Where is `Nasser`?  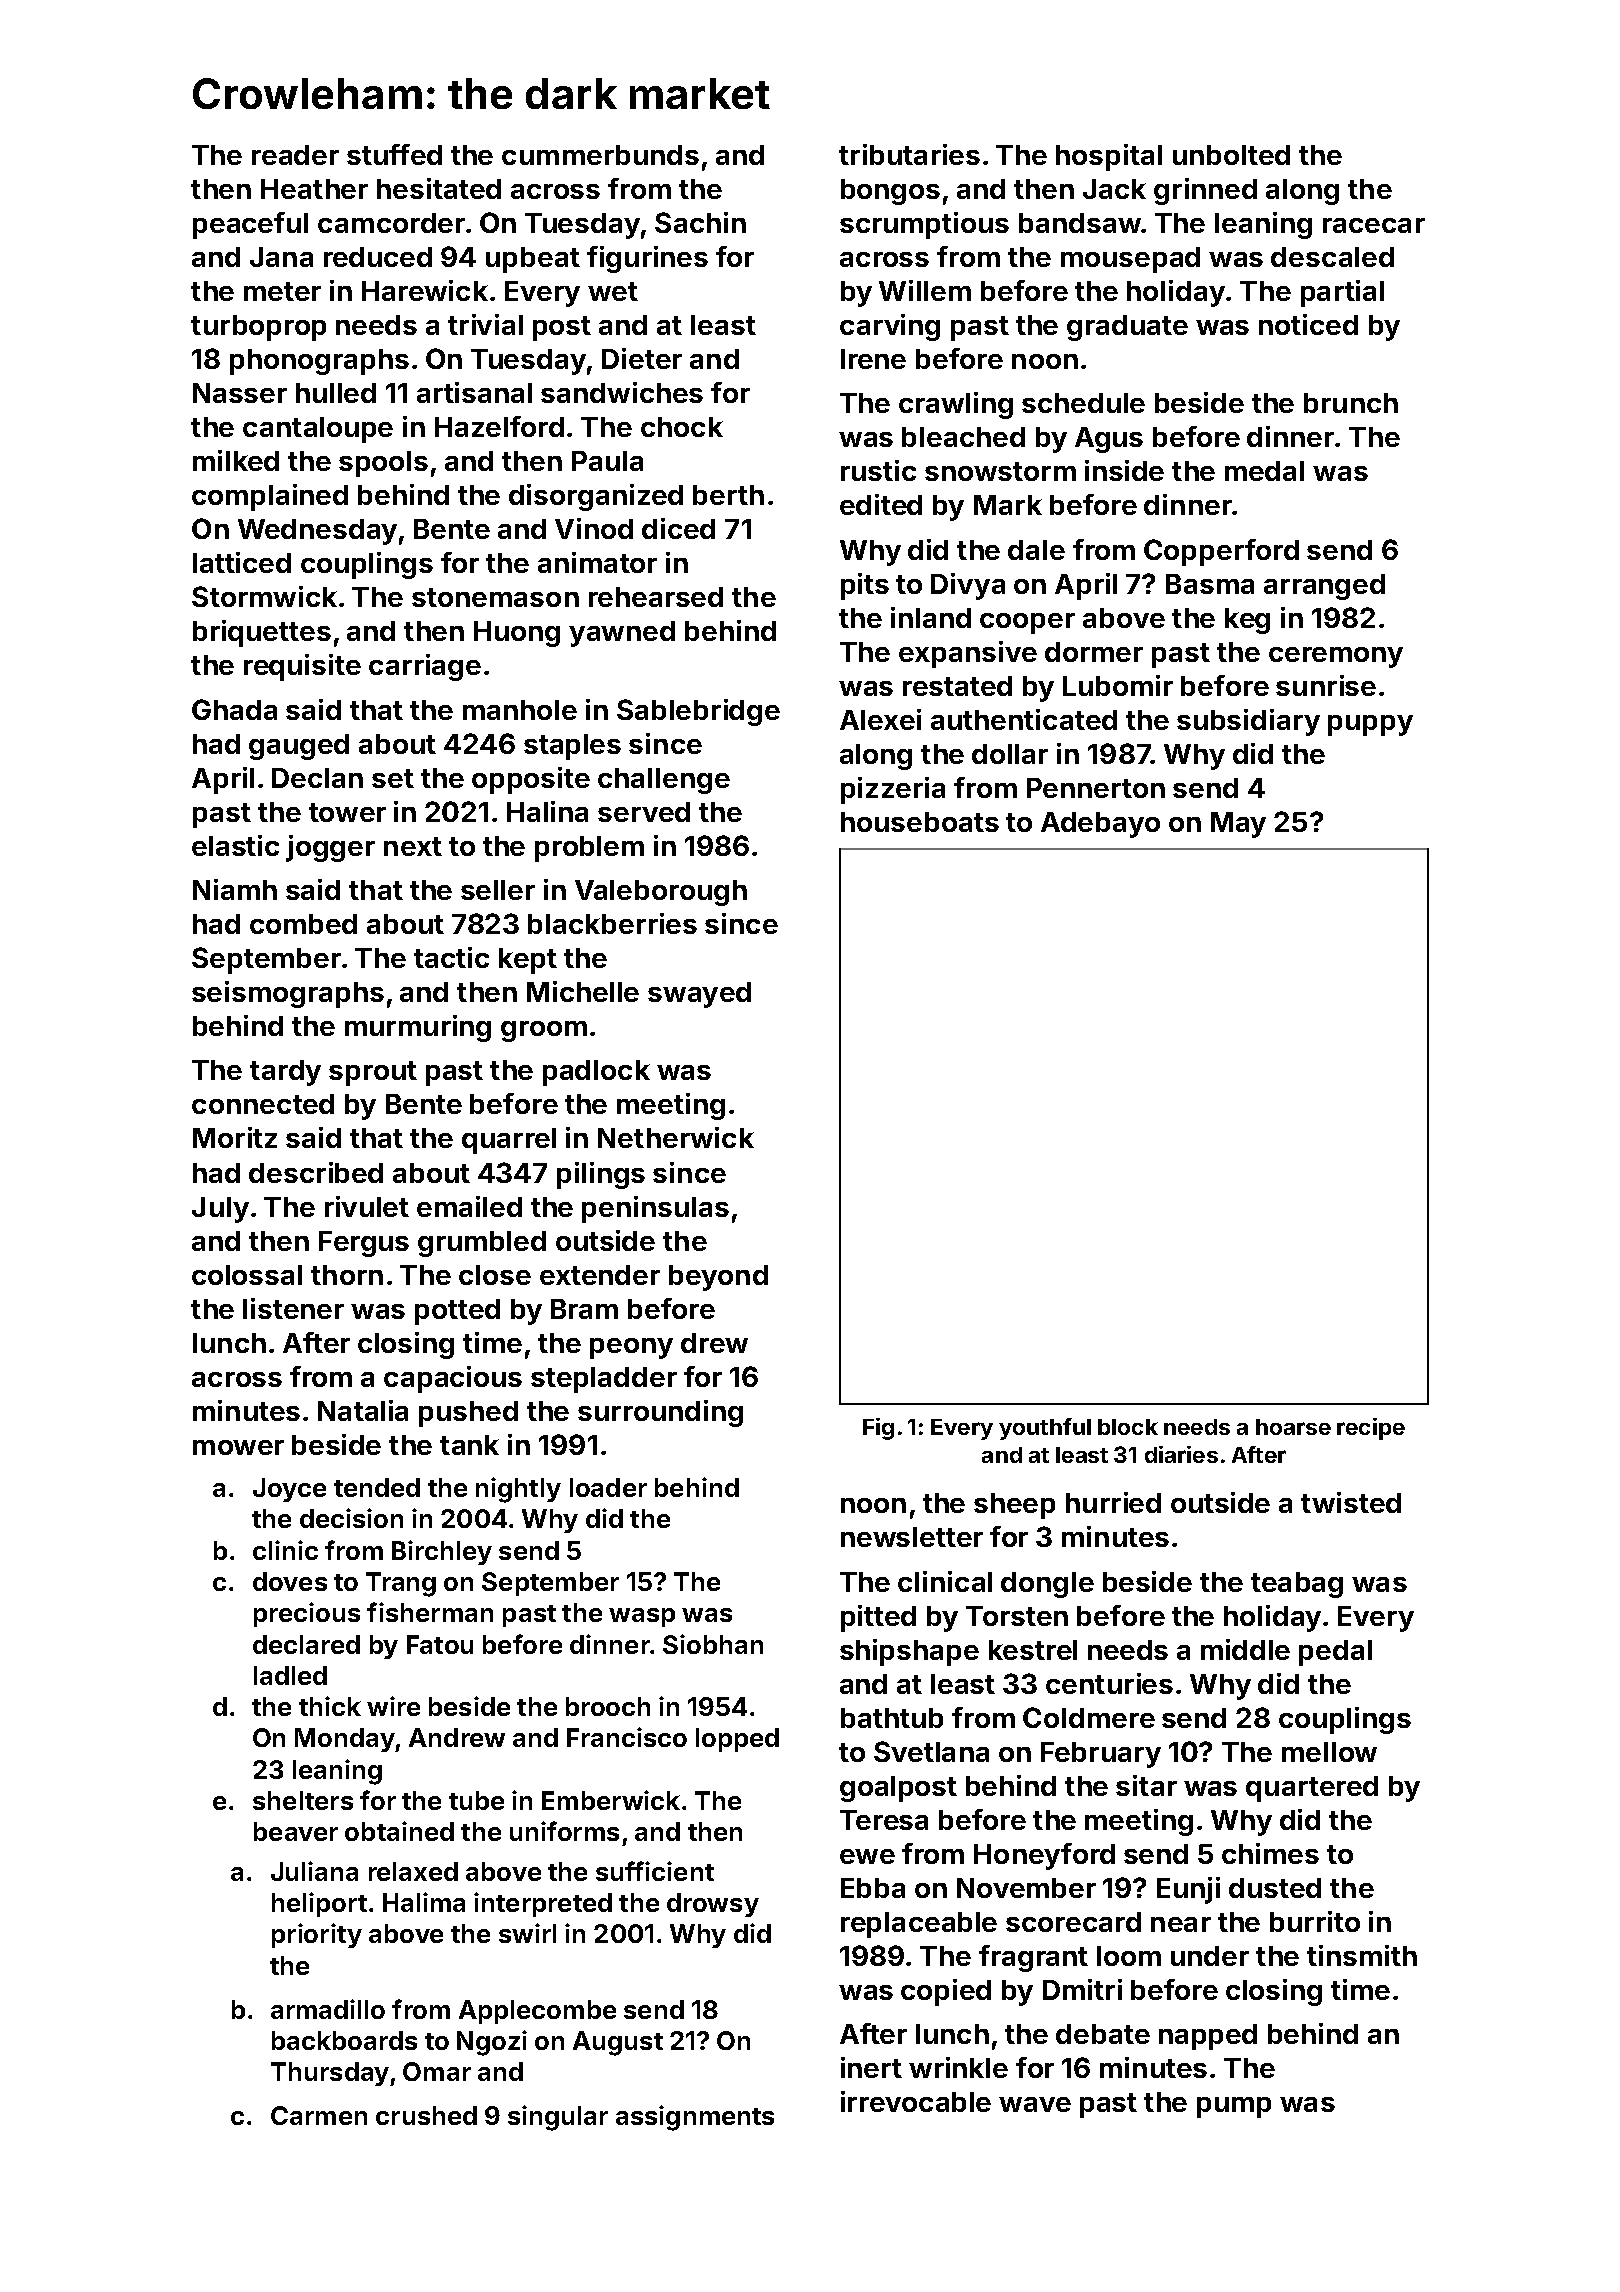 Nasser is located at coordinates (240, 393).
